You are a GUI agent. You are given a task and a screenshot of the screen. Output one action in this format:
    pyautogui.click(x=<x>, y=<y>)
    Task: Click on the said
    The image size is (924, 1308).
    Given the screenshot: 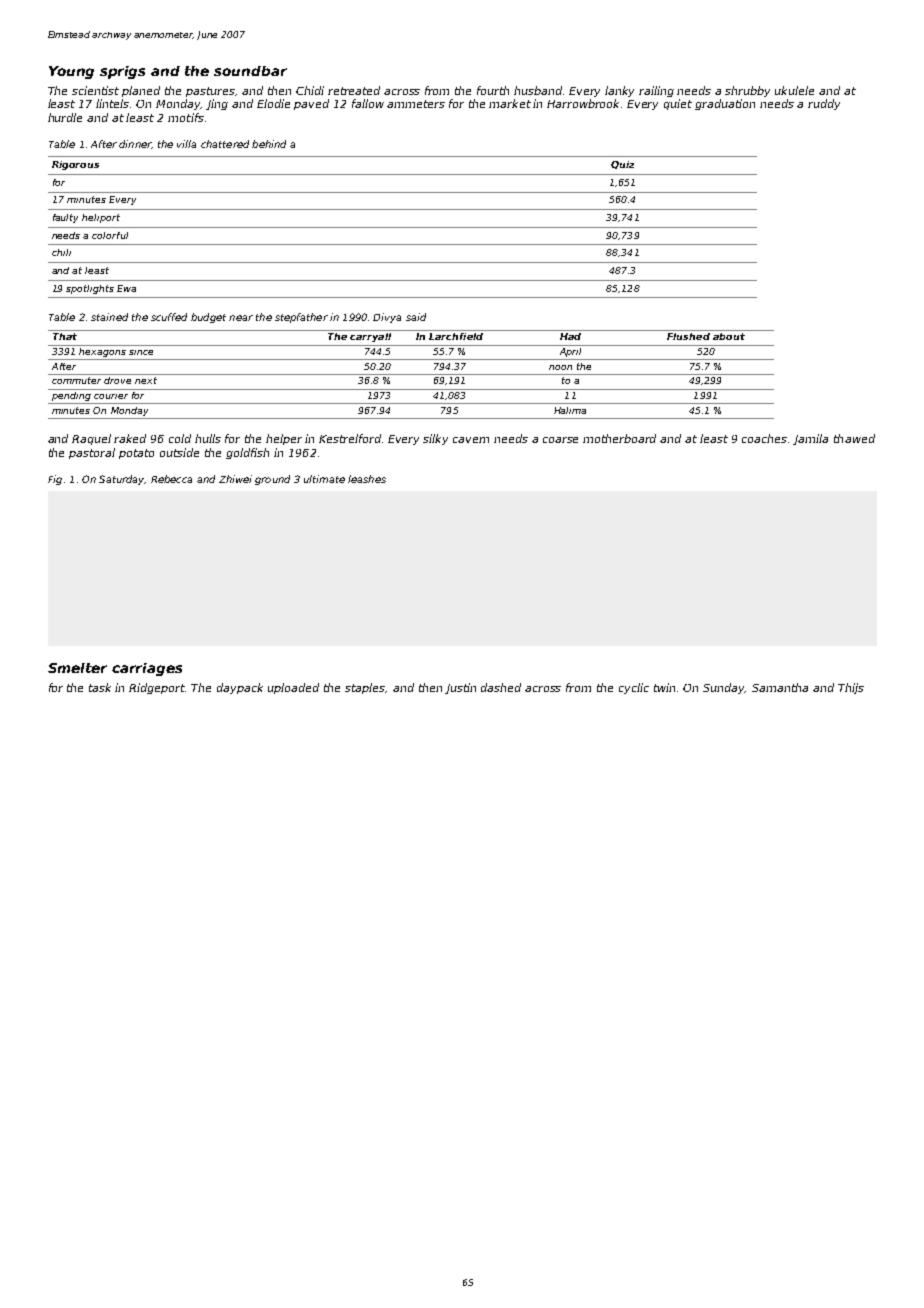 What is the action you would take?
    pyautogui.click(x=416, y=317)
